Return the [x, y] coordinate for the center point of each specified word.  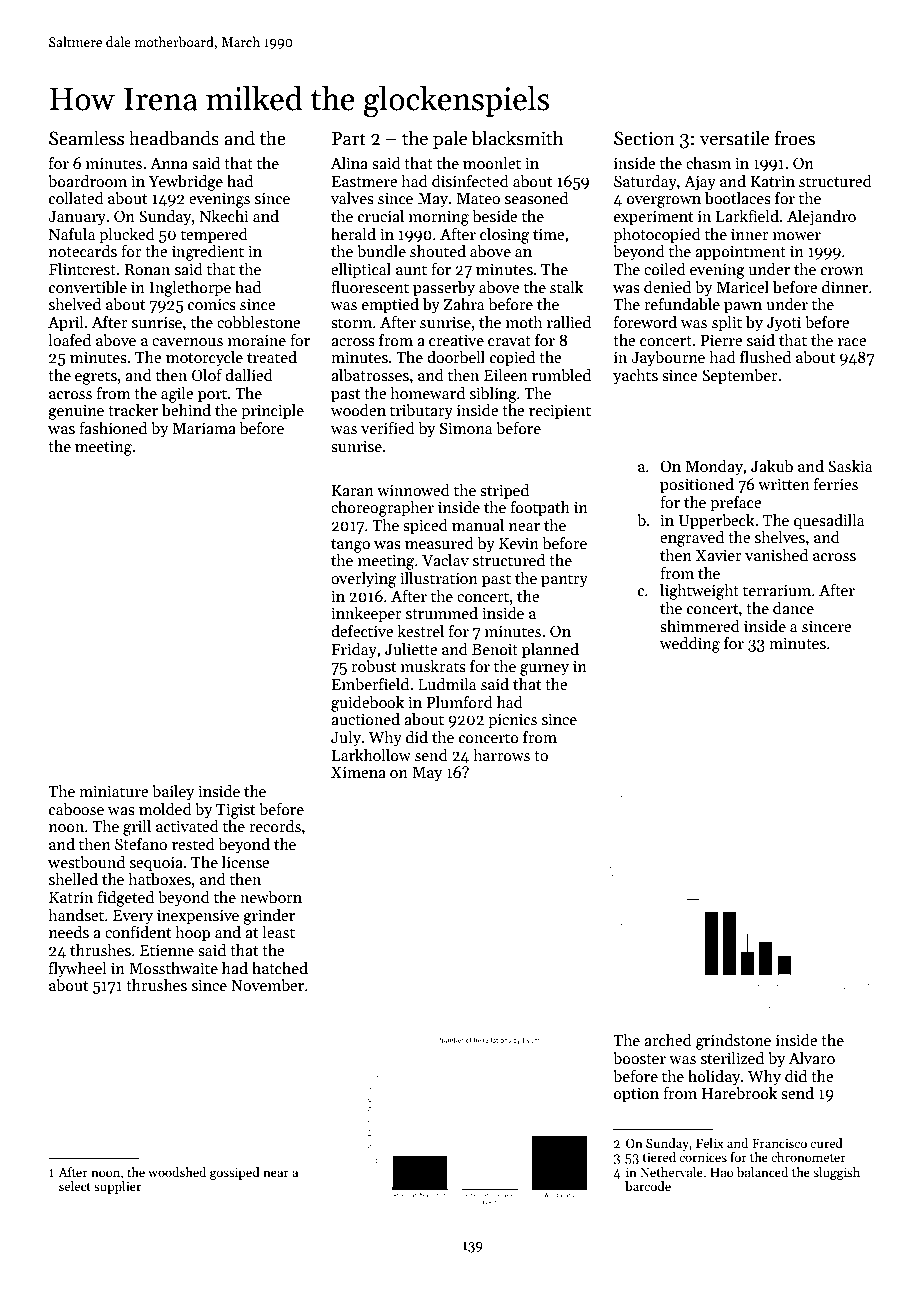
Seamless [86, 138]
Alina [349, 163]
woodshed [177, 1172]
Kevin [519, 543]
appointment [740, 253]
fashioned [113, 428]
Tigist [235, 811]
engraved [692, 539]
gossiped [235, 1173]
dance [793, 608]
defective [362, 631]
